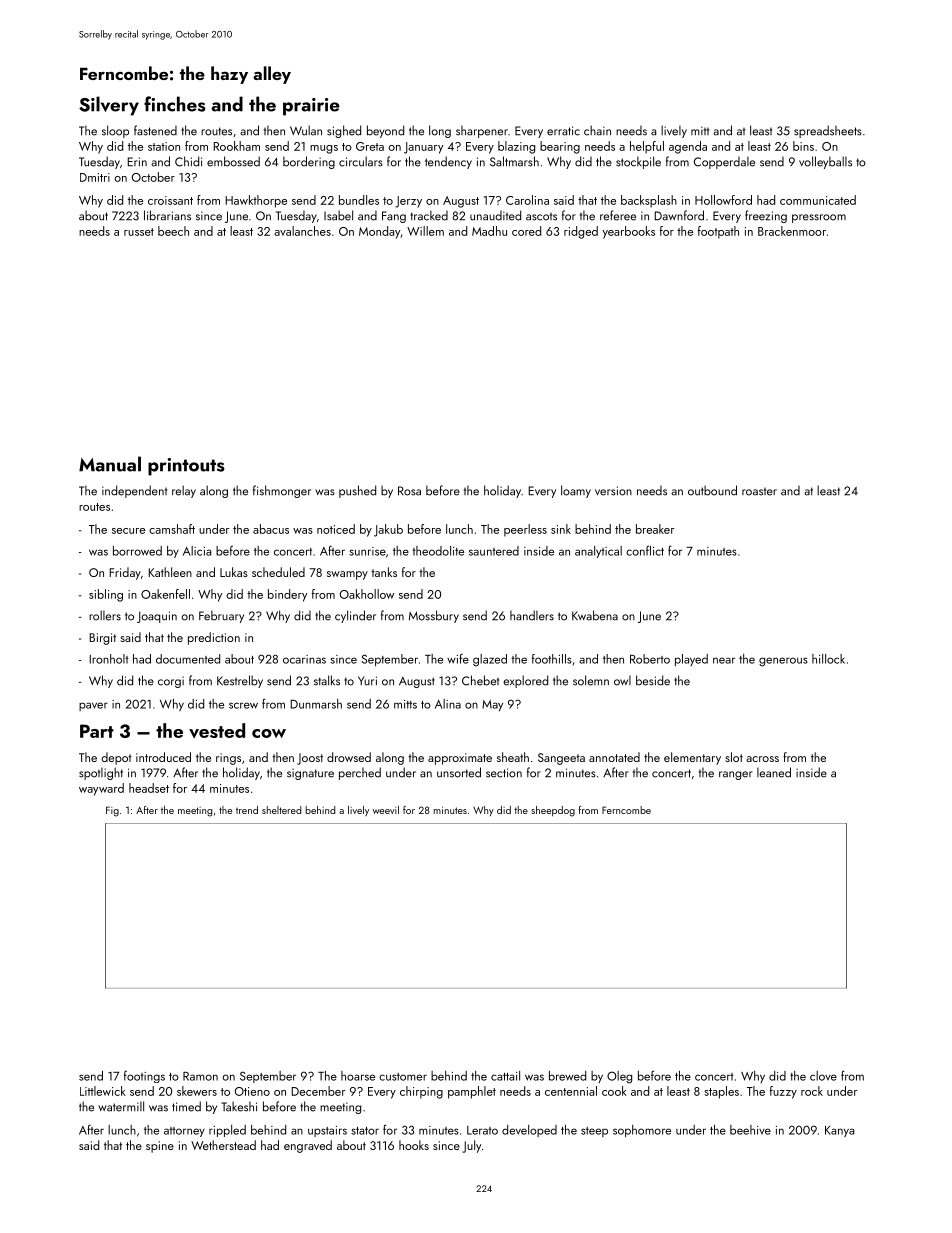  Describe the element at coordinates (403, 1077) in the screenshot. I see `customer` at that location.
